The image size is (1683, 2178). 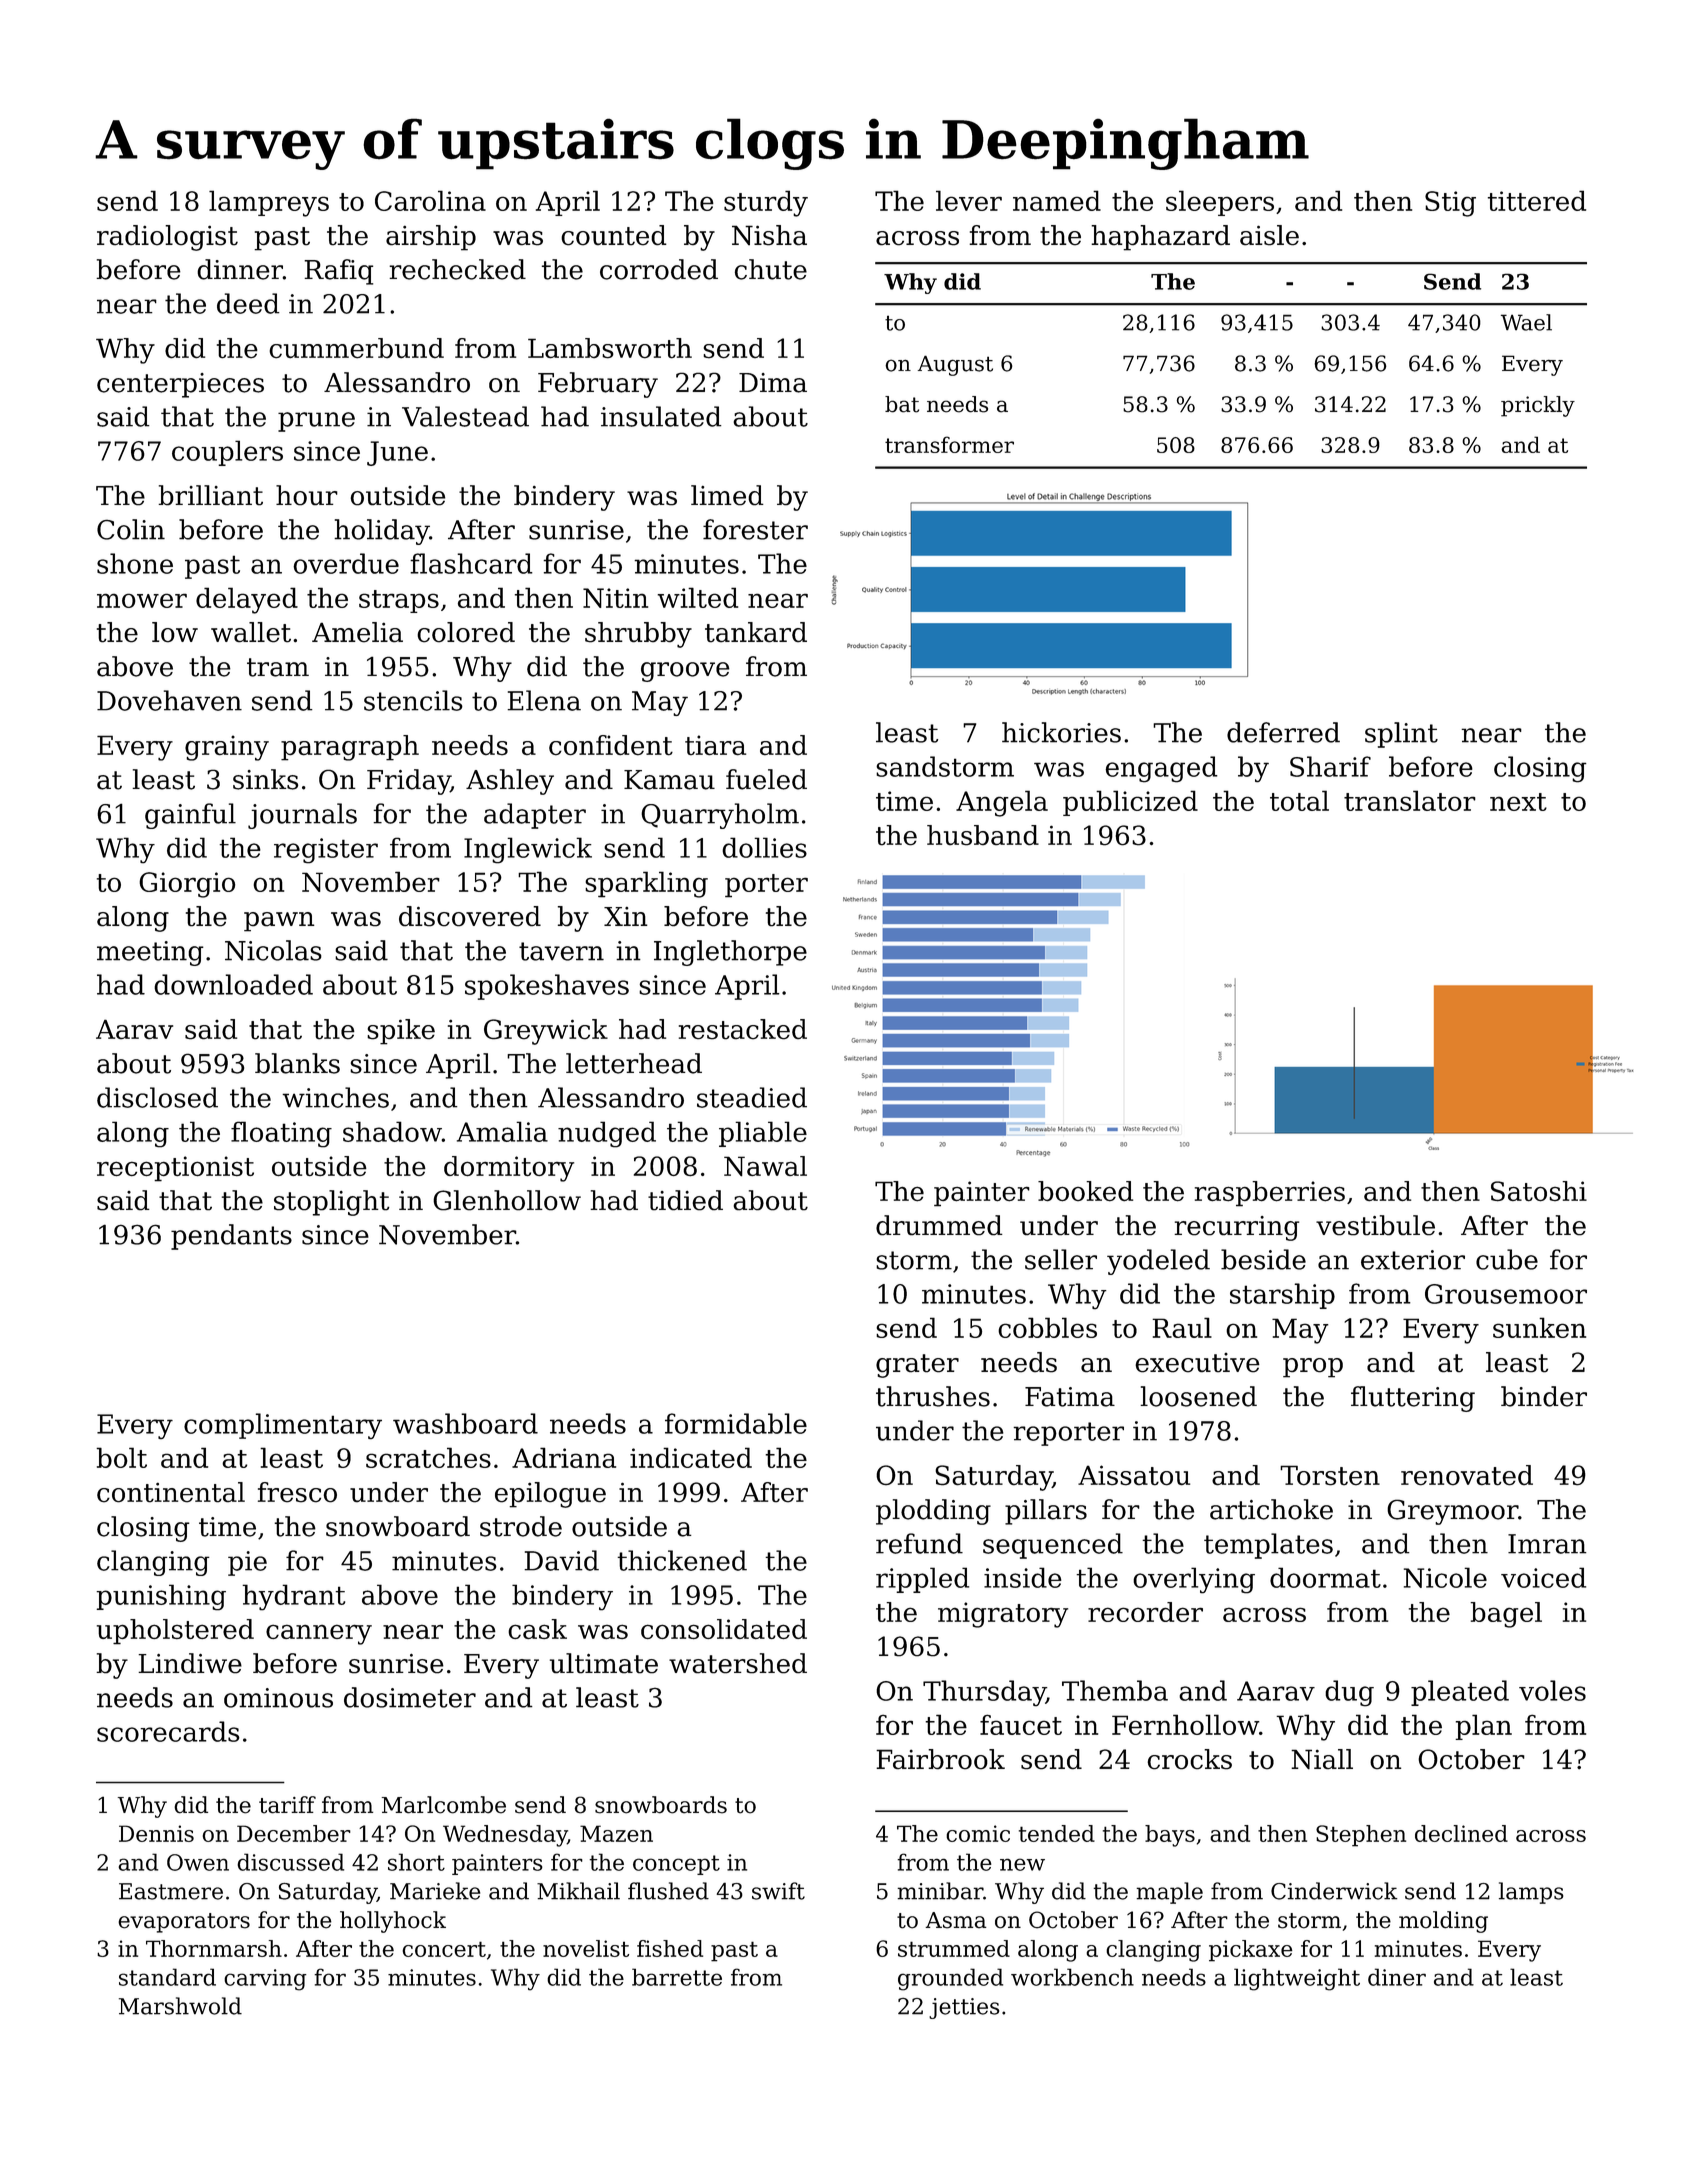 What do you see at coordinates (1003, 1615) in the screenshot?
I see `migratory` at bounding box center [1003, 1615].
